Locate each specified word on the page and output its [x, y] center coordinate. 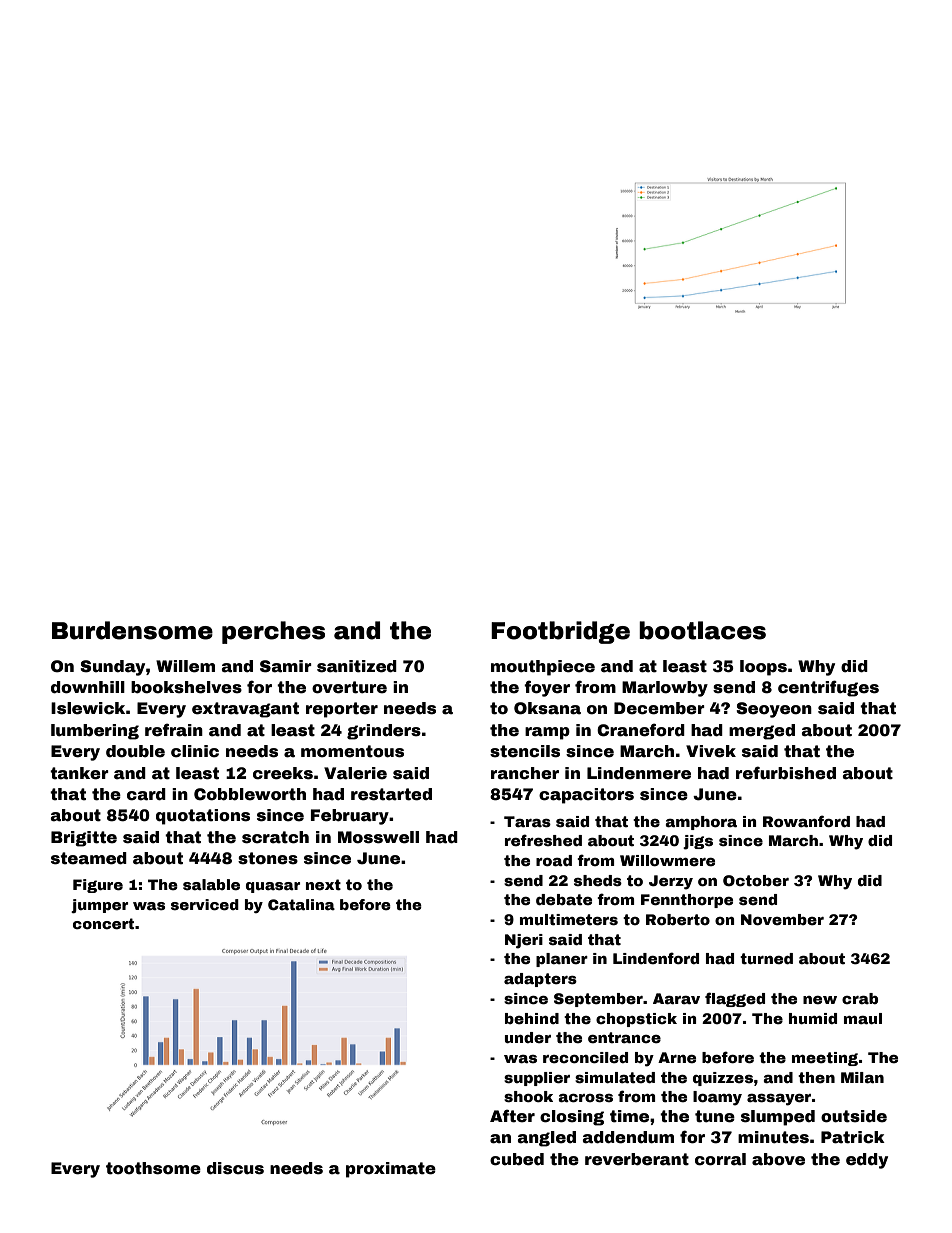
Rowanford [806, 821]
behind [532, 1018]
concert [103, 923]
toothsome [153, 1168]
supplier [537, 1079]
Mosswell [378, 837]
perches [273, 632]
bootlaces [702, 630]
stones [268, 858]
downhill [88, 687]
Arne [677, 1057]
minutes [773, 1137]
